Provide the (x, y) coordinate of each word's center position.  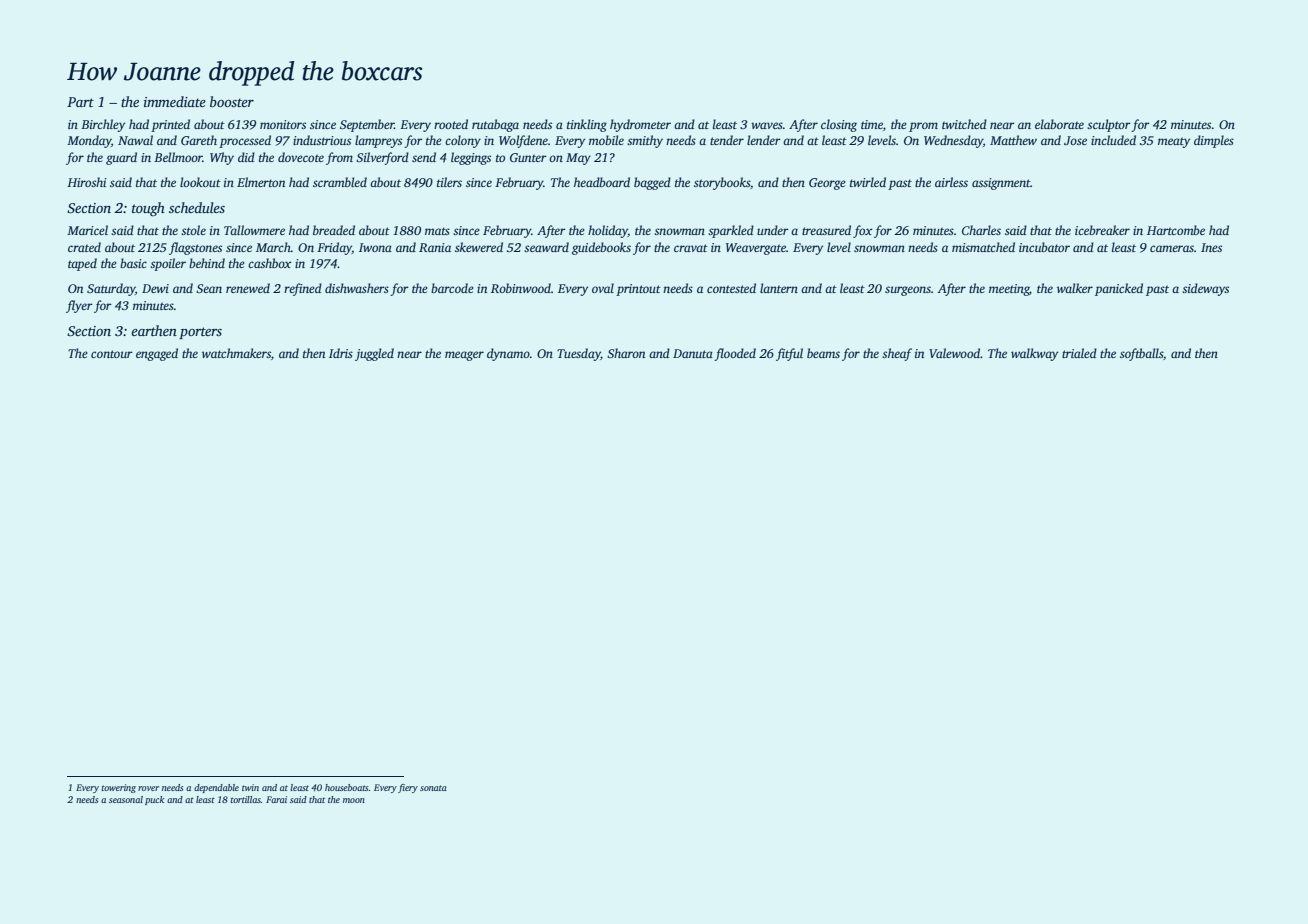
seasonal (126, 799)
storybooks (722, 183)
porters (200, 333)
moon (354, 800)
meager (464, 356)
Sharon (626, 353)
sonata (433, 788)
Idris (341, 353)
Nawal (135, 140)
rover (148, 788)
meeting (1009, 290)
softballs (1141, 354)
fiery (408, 788)
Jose (1075, 140)
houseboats (347, 787)
